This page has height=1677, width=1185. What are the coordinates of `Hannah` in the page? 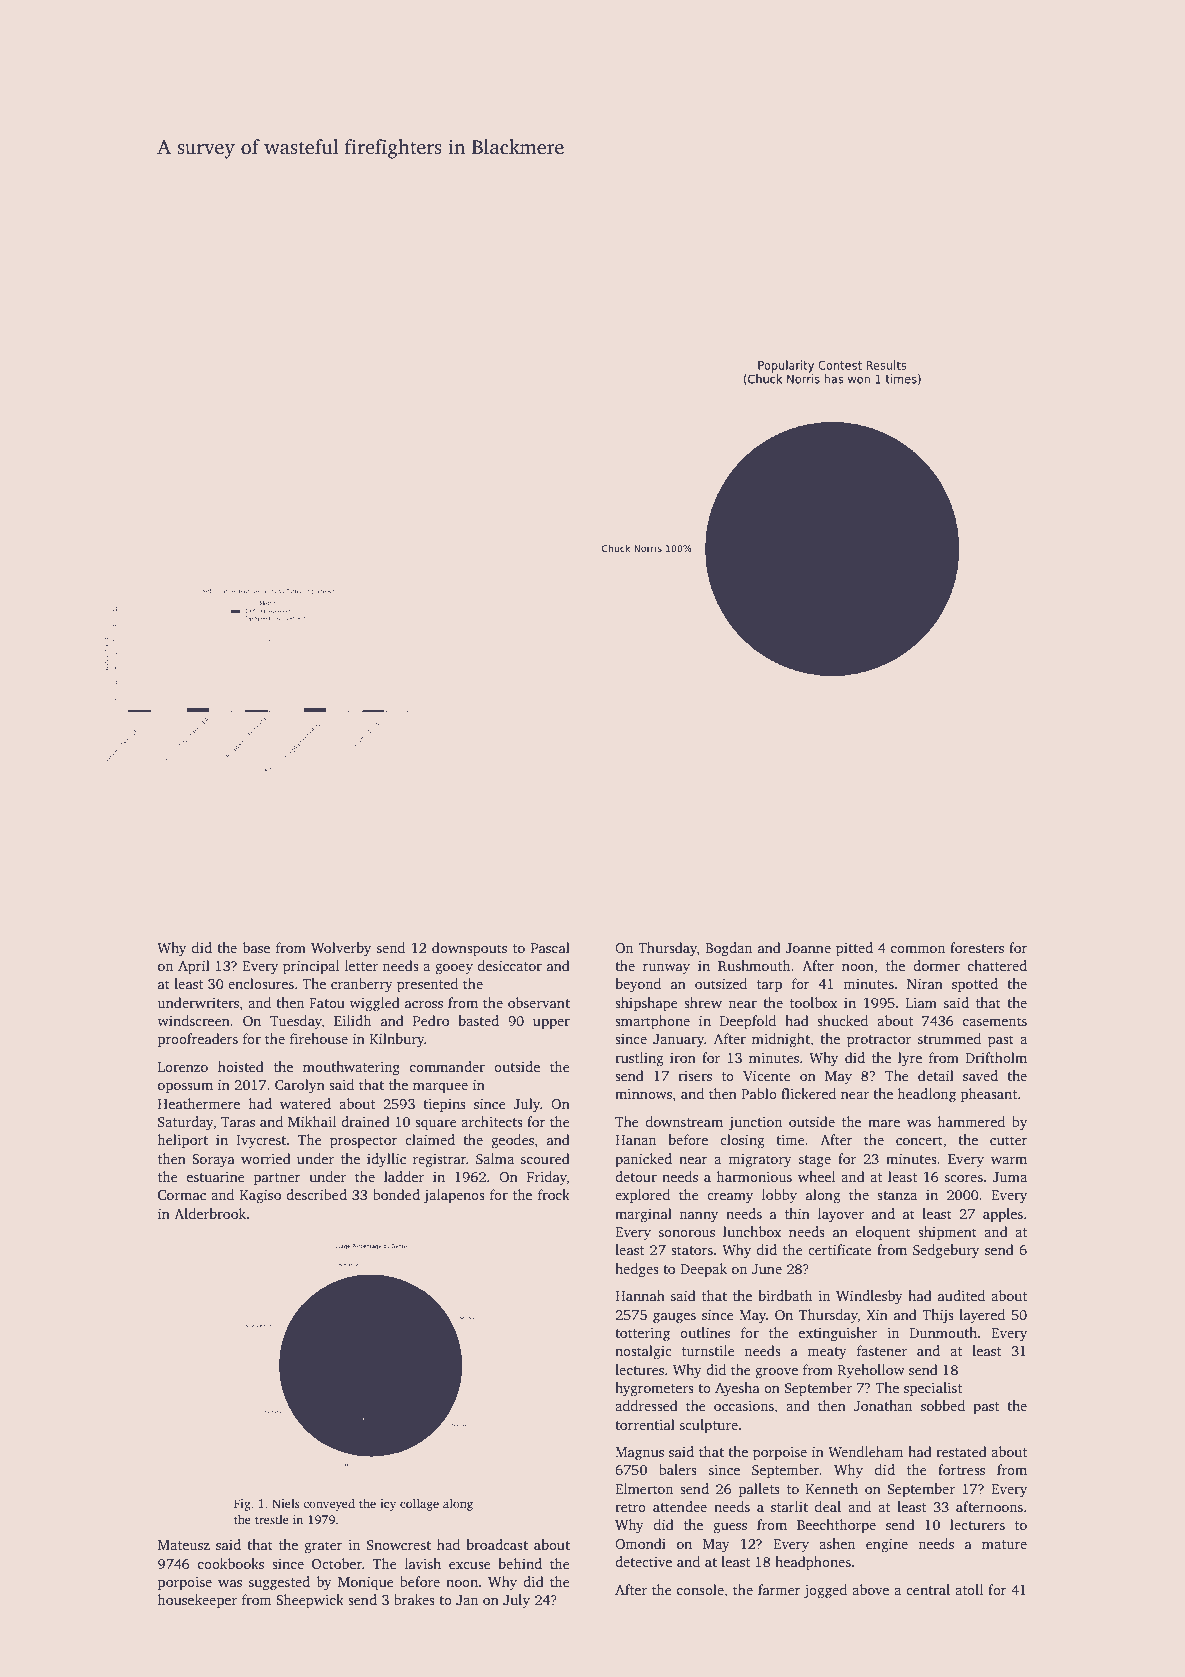 It's located at (640, 1295).
